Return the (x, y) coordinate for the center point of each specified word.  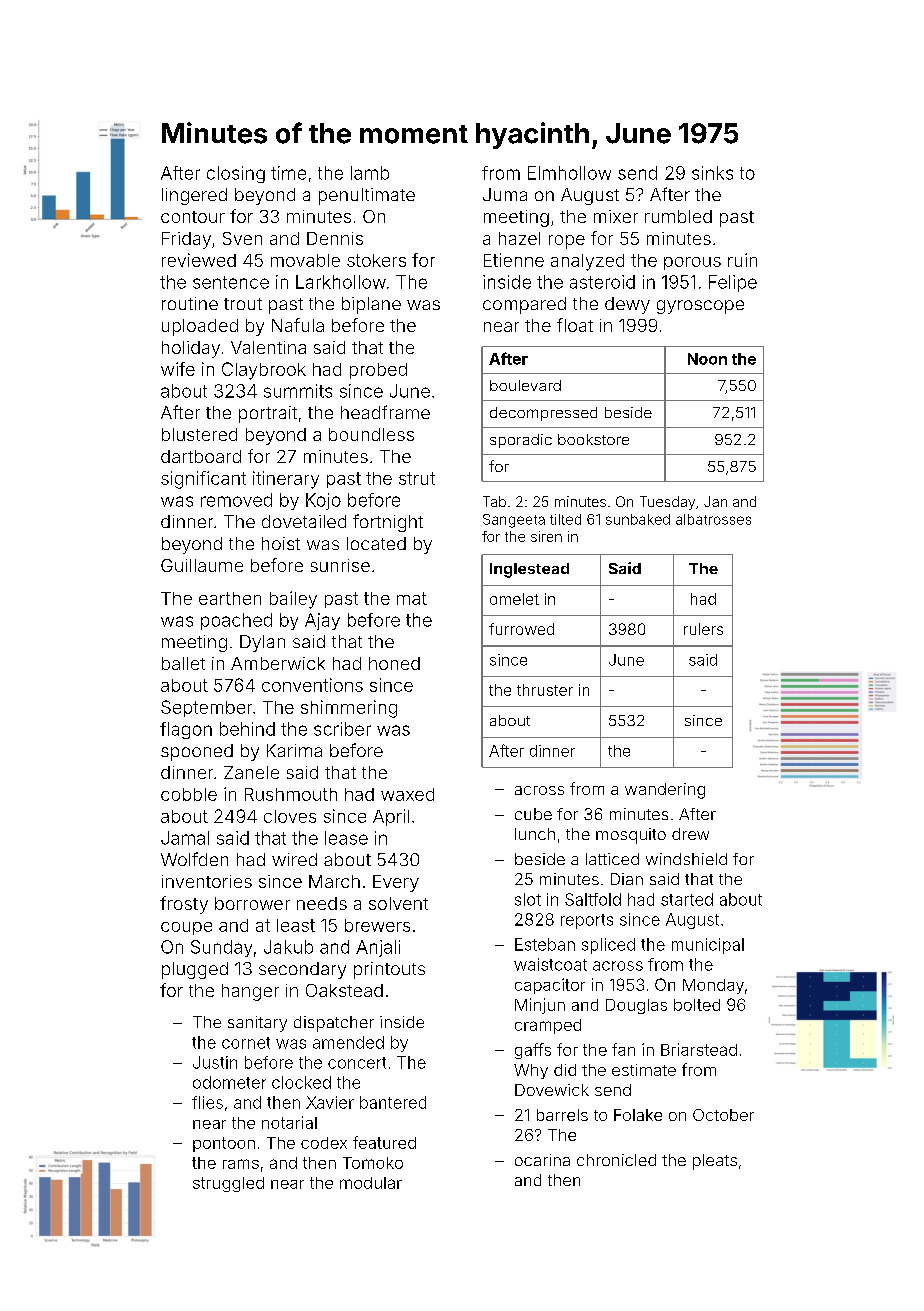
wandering (665, 791)
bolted (697, 1005)
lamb (370, 173)
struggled (228, 1184)
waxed (407, 794)
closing (236, 174)
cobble (189, 794)
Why (531, 1071)
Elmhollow (569, 173)
